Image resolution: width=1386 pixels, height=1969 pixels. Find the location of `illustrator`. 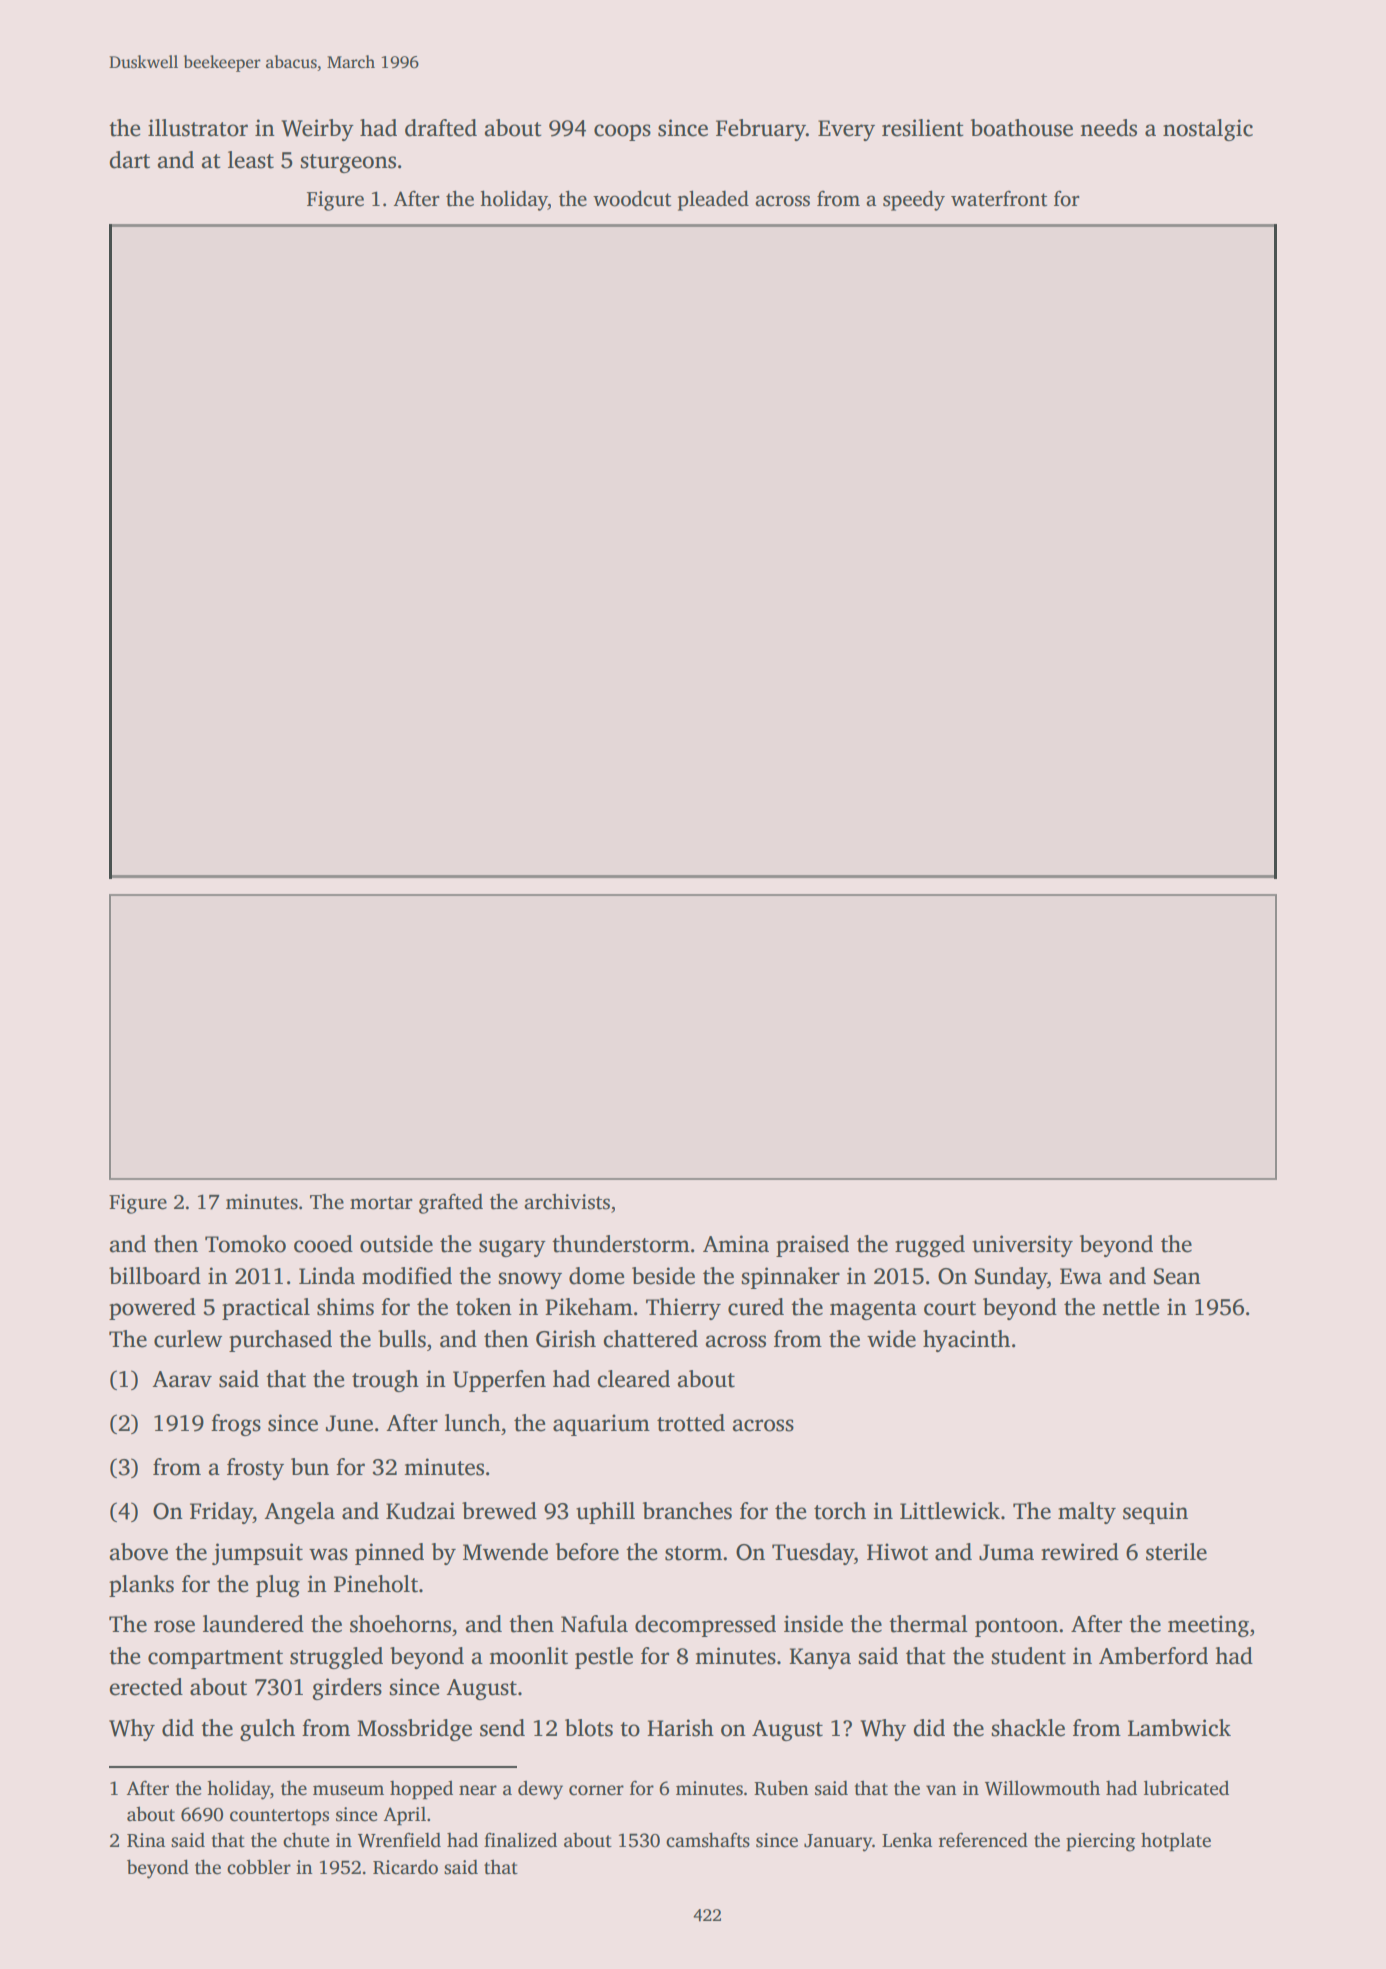

illustrator is located at coordinates (198, 128).
